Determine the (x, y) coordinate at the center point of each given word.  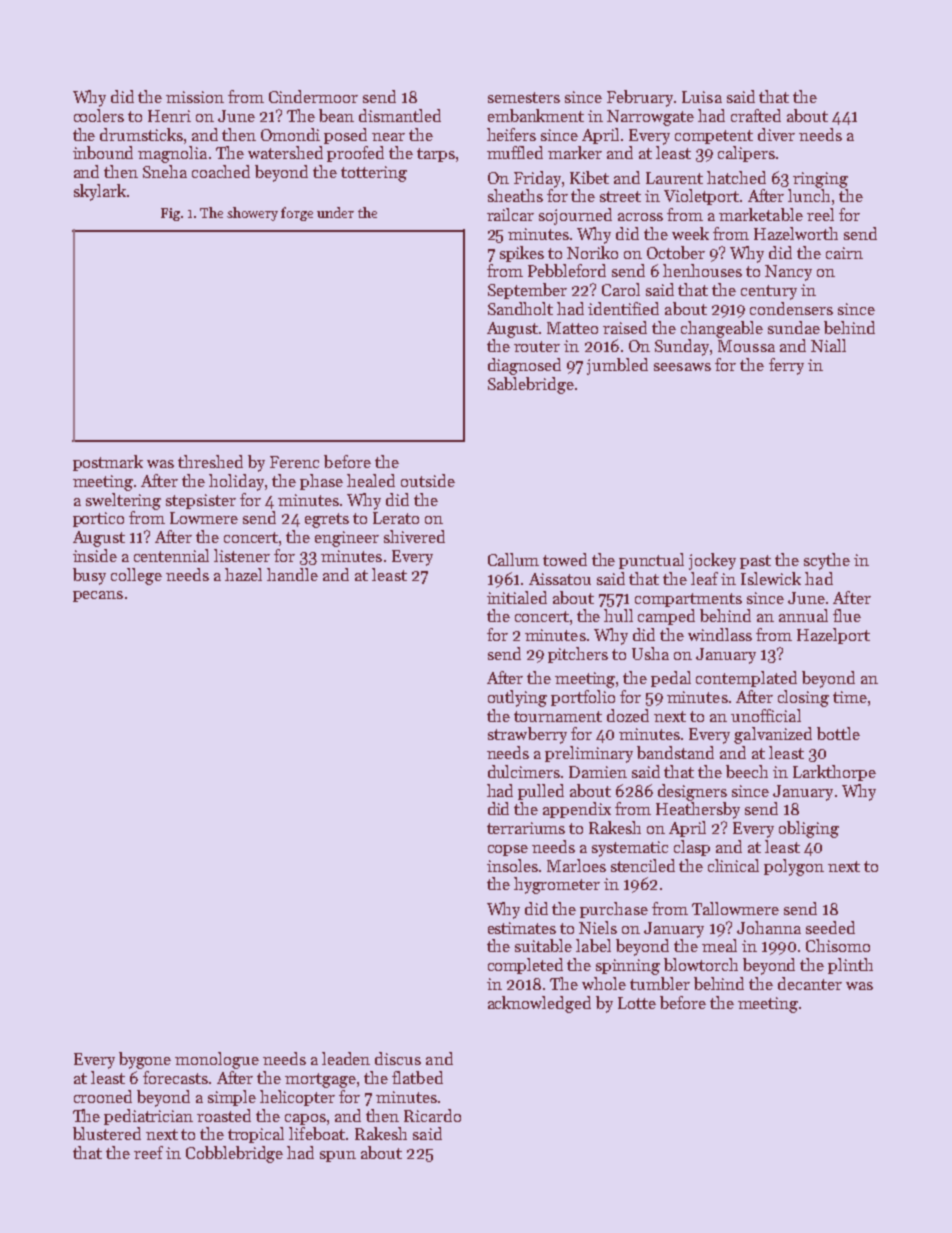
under (335, 212)
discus (398, 1058)
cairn (844, 253)
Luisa (702, 97)
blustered (107, 1133)
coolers (99, 115)
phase (321, 482)
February (640, 98)
